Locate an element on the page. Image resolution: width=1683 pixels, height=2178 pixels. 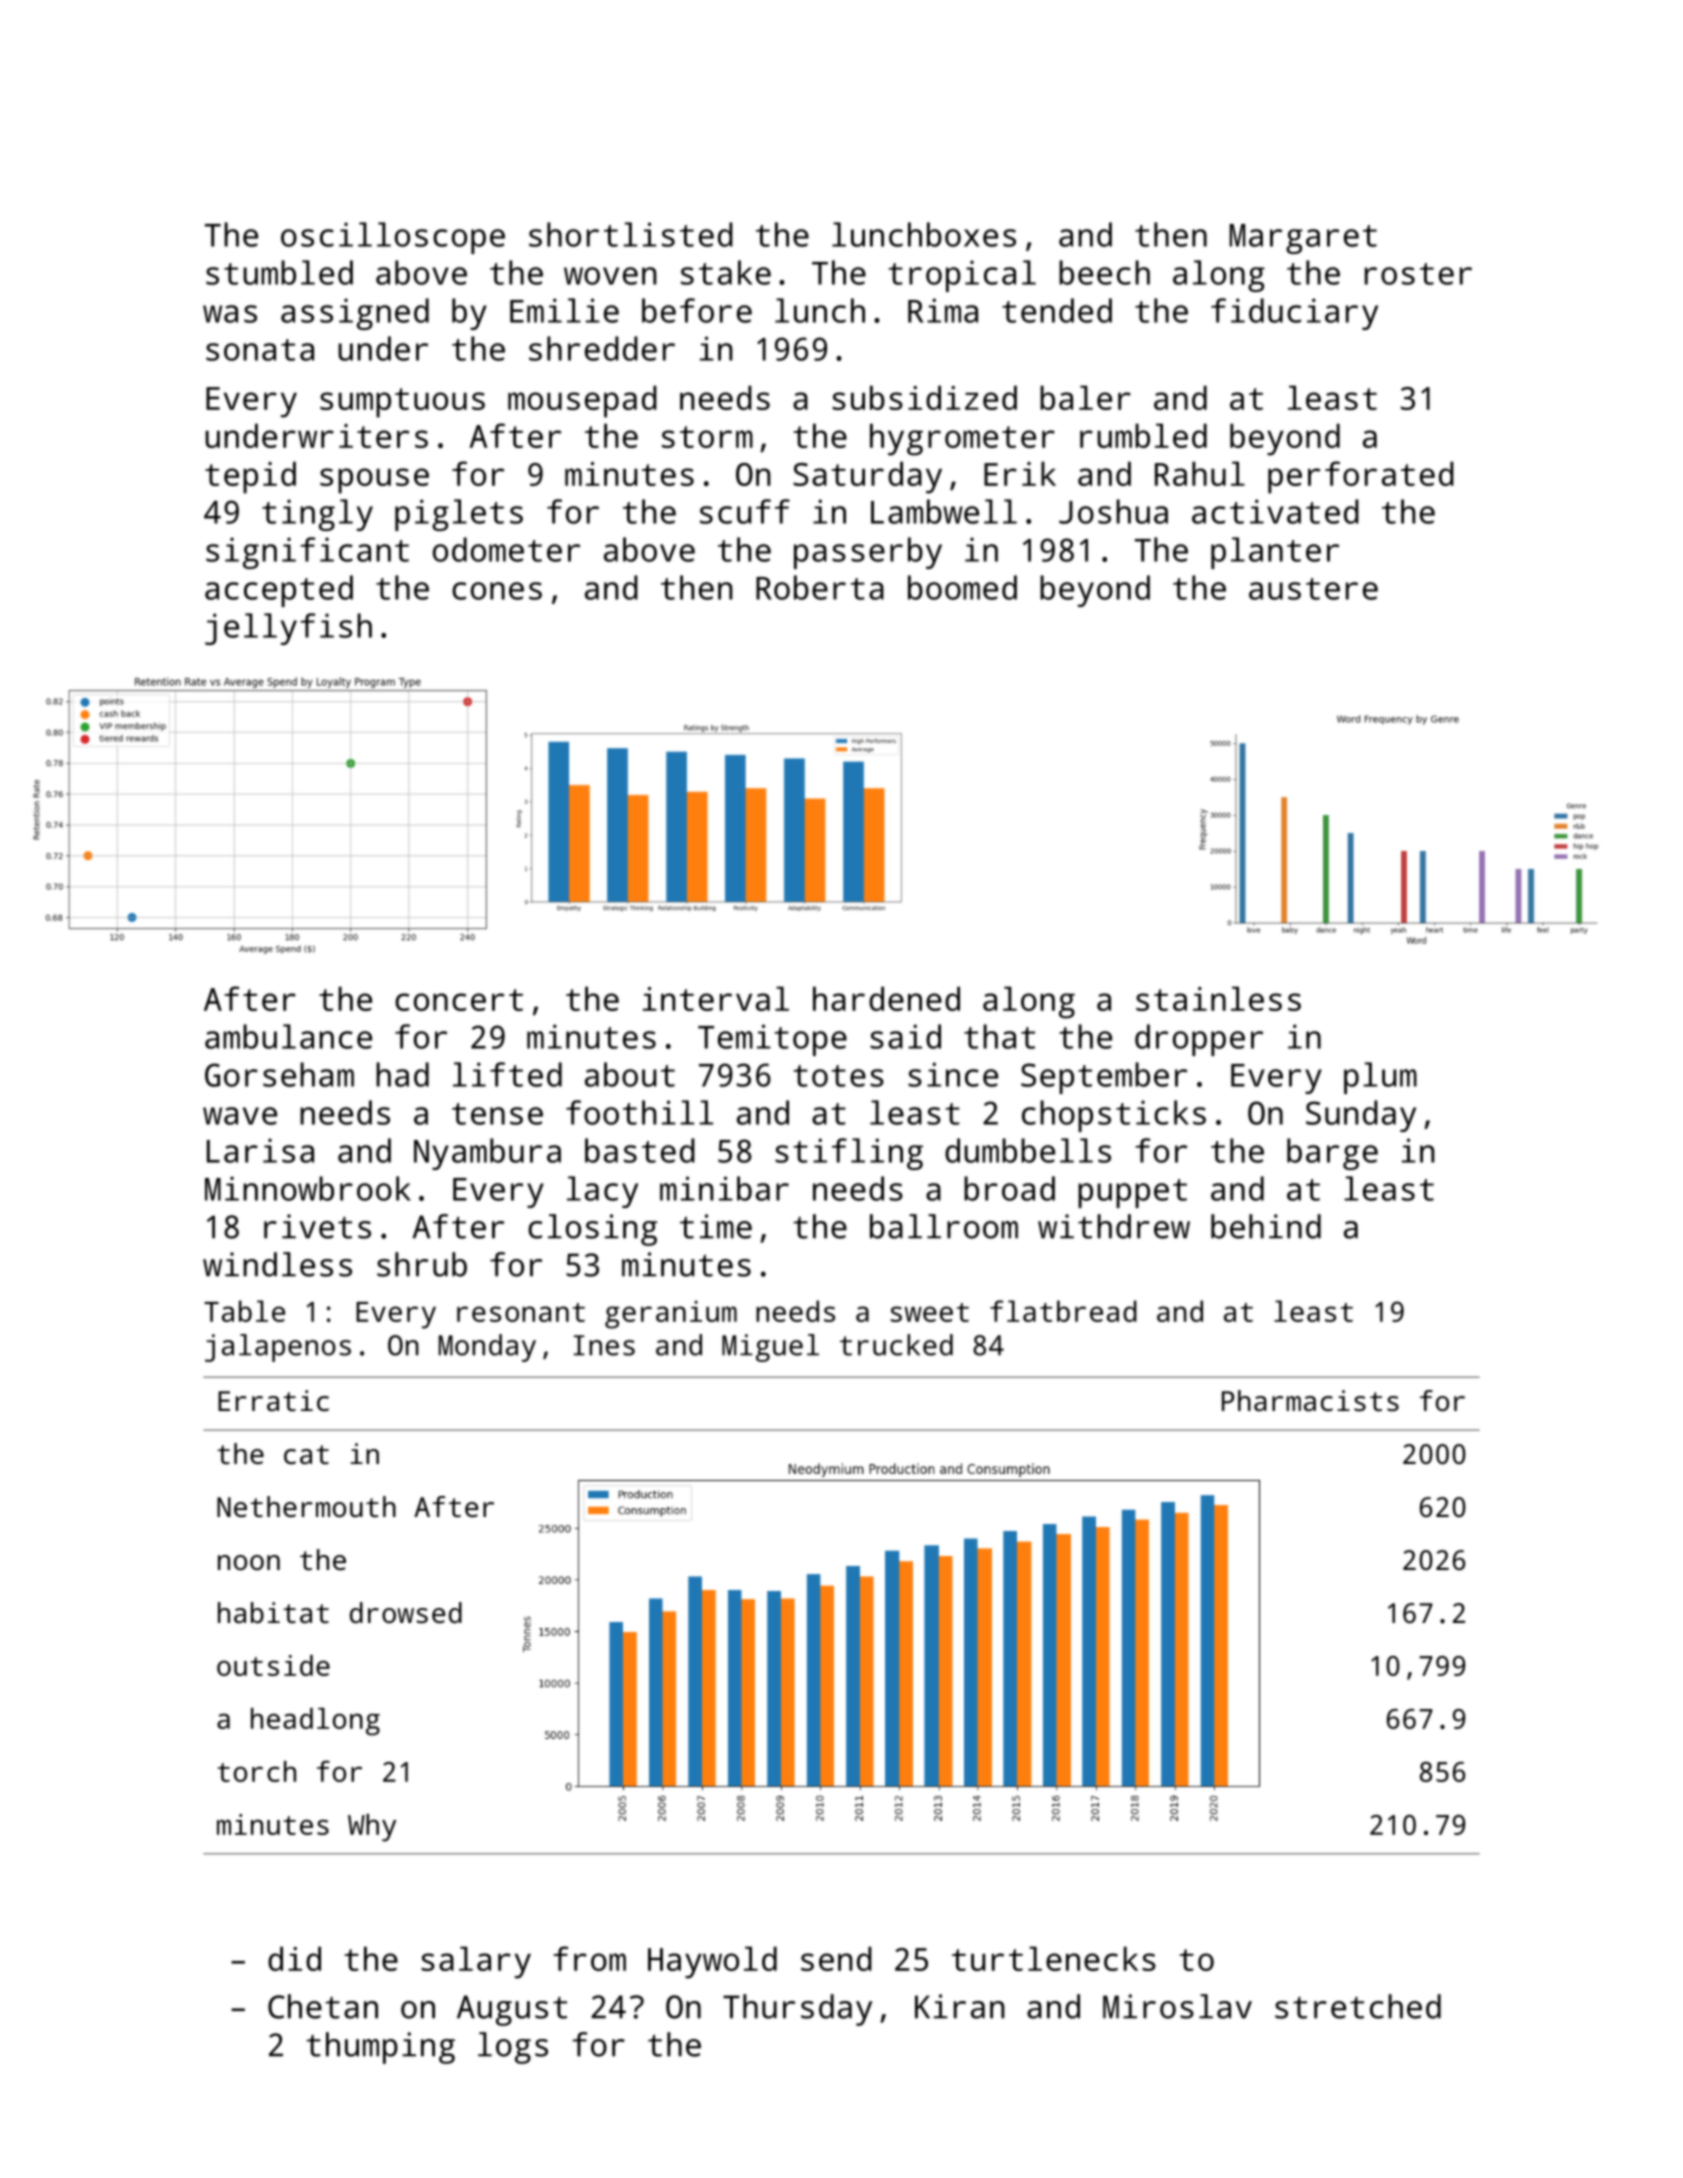
cones is located at coordinates (497, 591).
